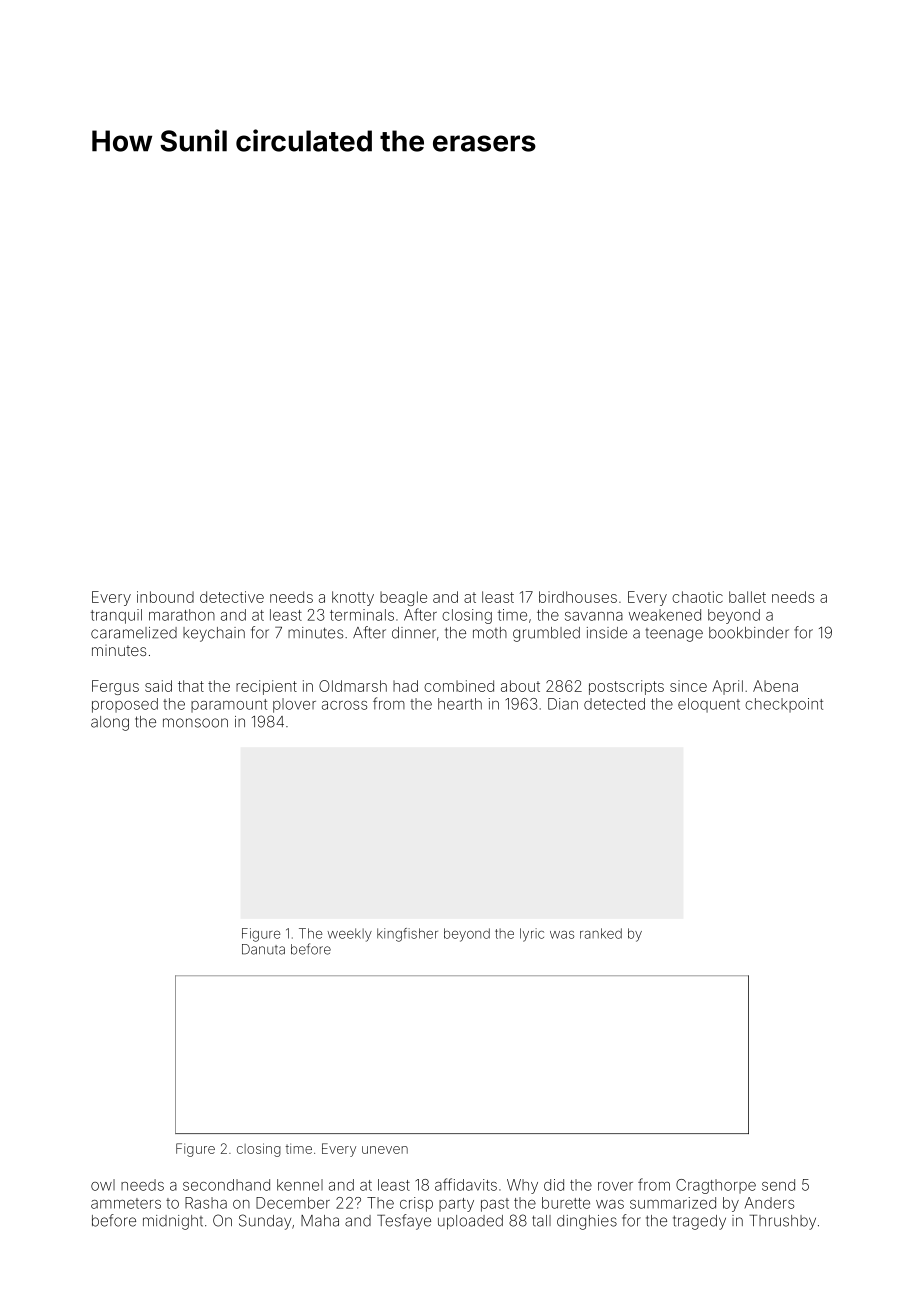 This screenshot has height=1314, width=924. Describe the element at coordinates (263, 949) in the screenshot. I see `Danuta` at that location.
